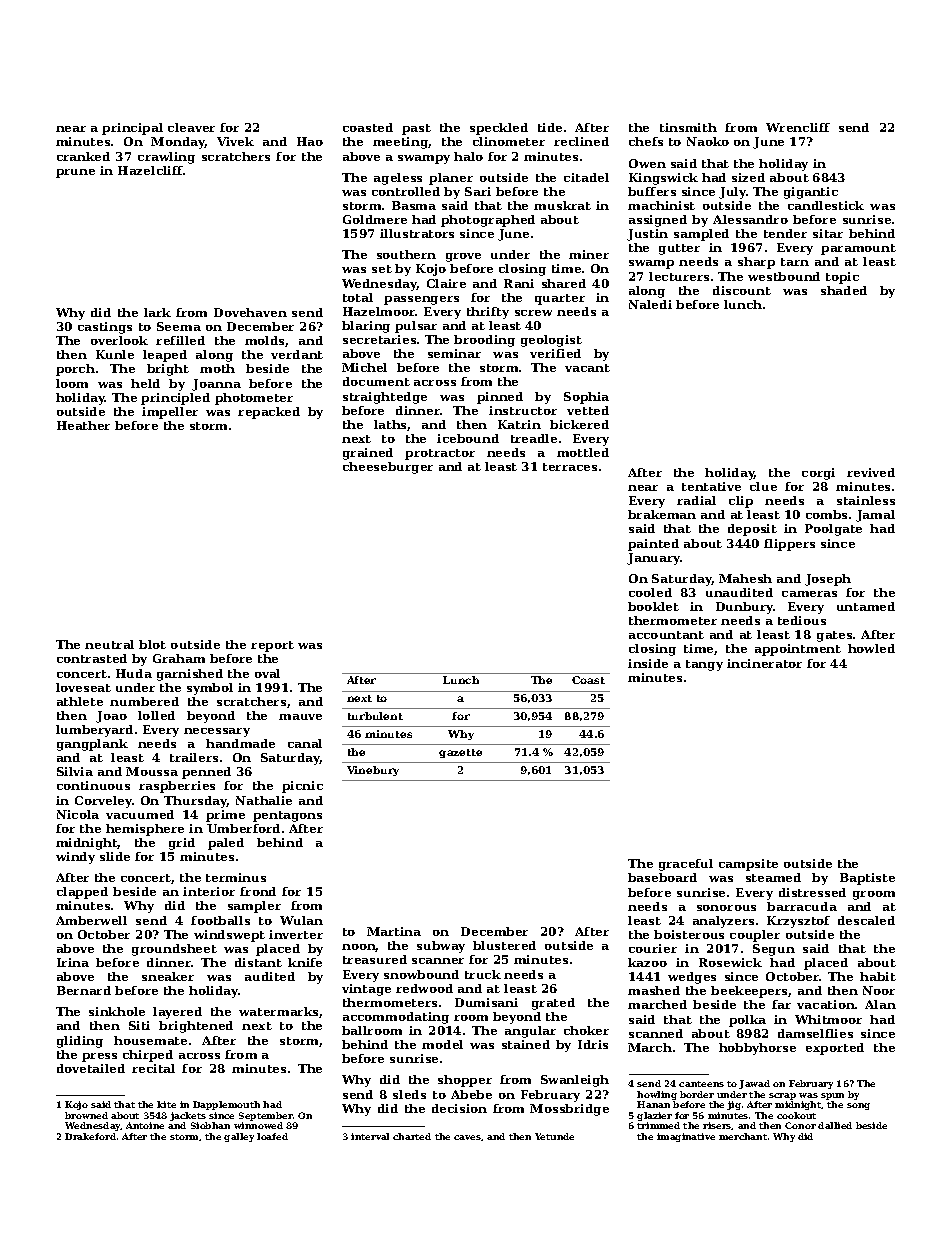 Image resolution: width=952 pixels, height=1233 pixels. I want to click on Drakeford, so click(90, 1136).
